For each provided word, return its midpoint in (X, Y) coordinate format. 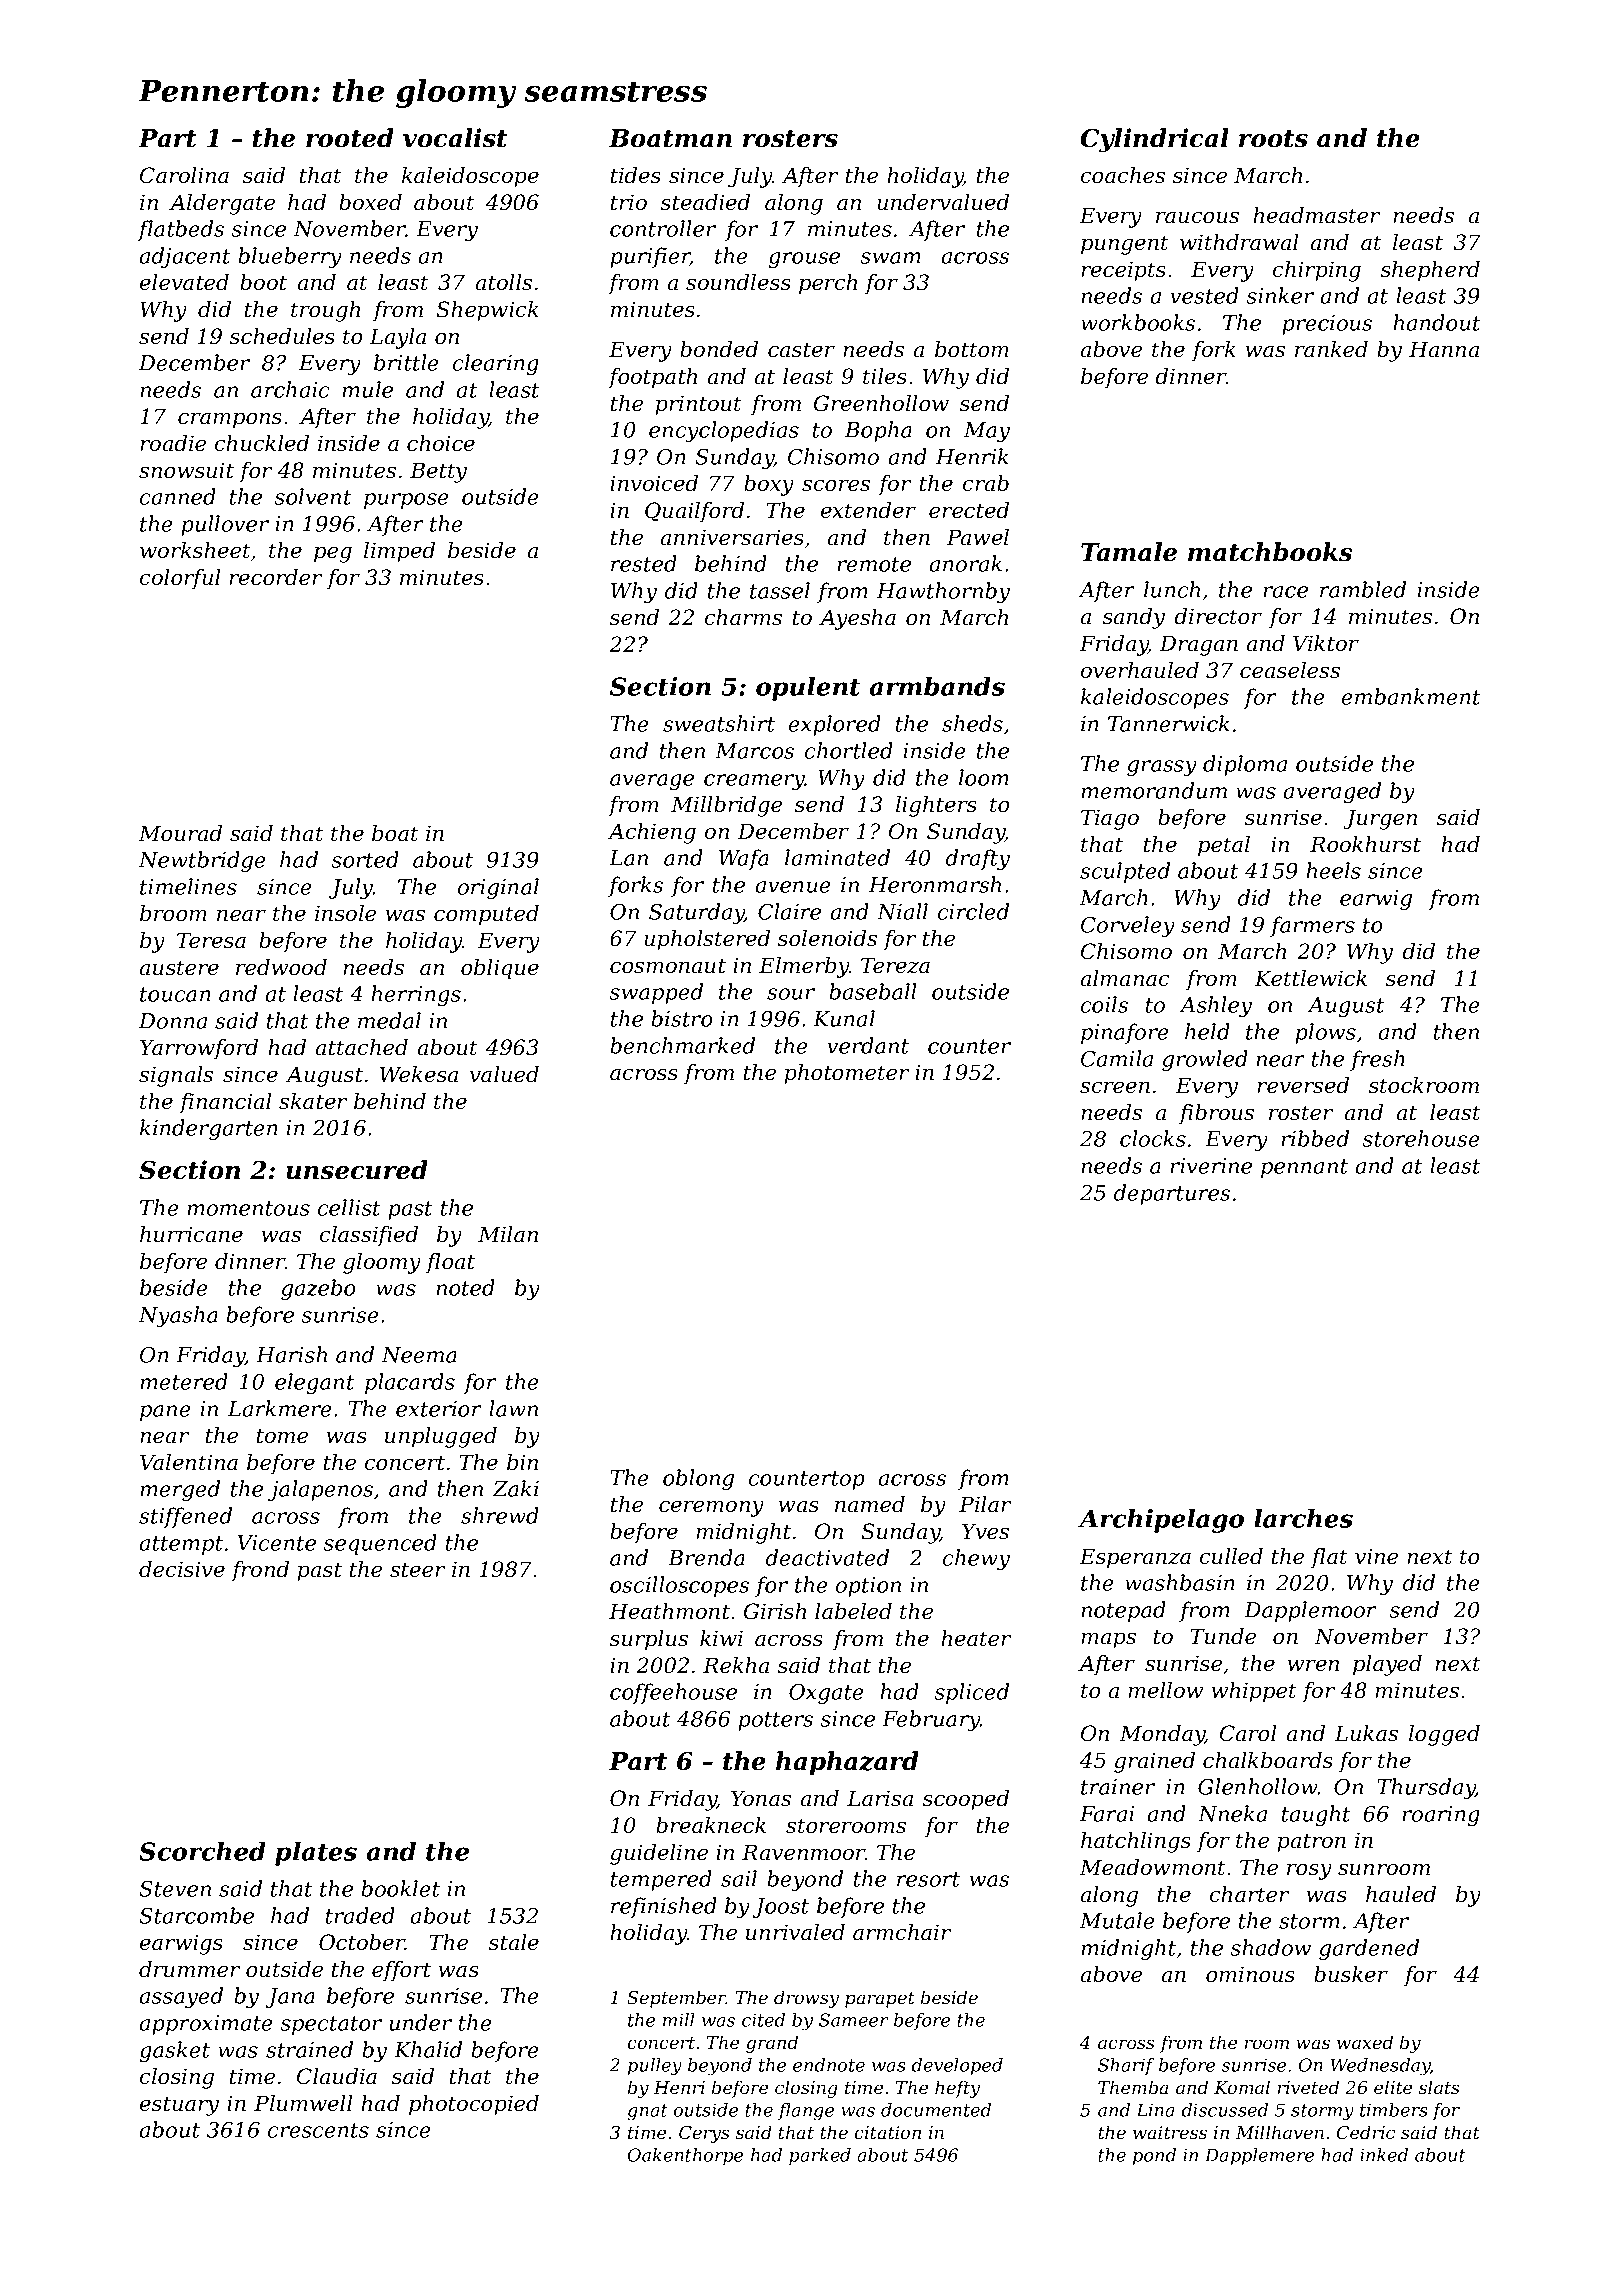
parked (820, 2156)
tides (636, 175)
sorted (365, 859)
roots (1273, 139)
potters (775, 1721)
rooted (350, 138)
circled (973, 911)
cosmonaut (668, 966)
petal (1224, 846)
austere (179, 968)
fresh (1377, 1060)
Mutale (1117, 1920)
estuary (179, 2106)
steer (417, 1570)
